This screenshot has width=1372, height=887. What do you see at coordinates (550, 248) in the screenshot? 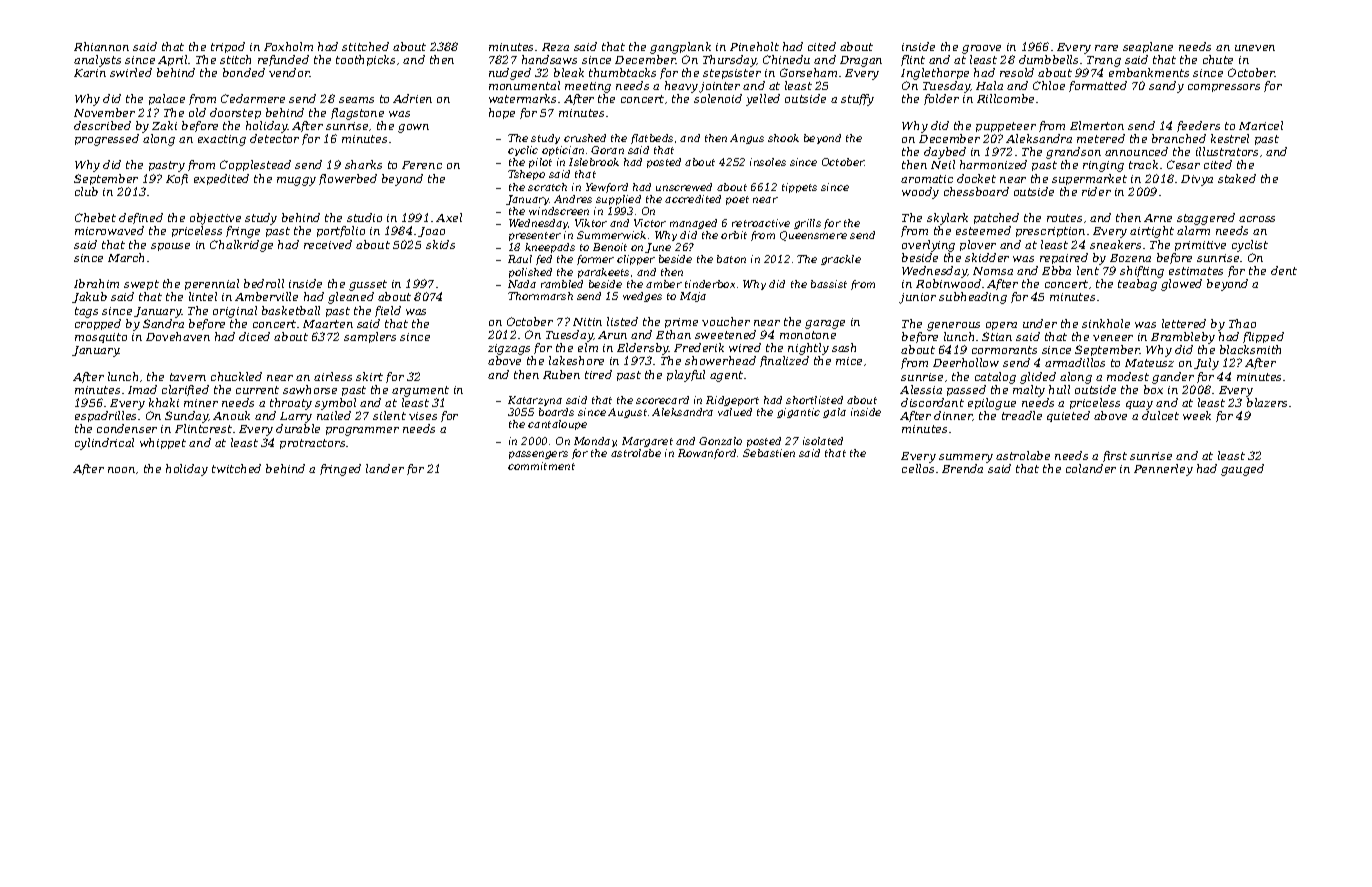
I see `kneepads` at bounding box center [550, 248].
